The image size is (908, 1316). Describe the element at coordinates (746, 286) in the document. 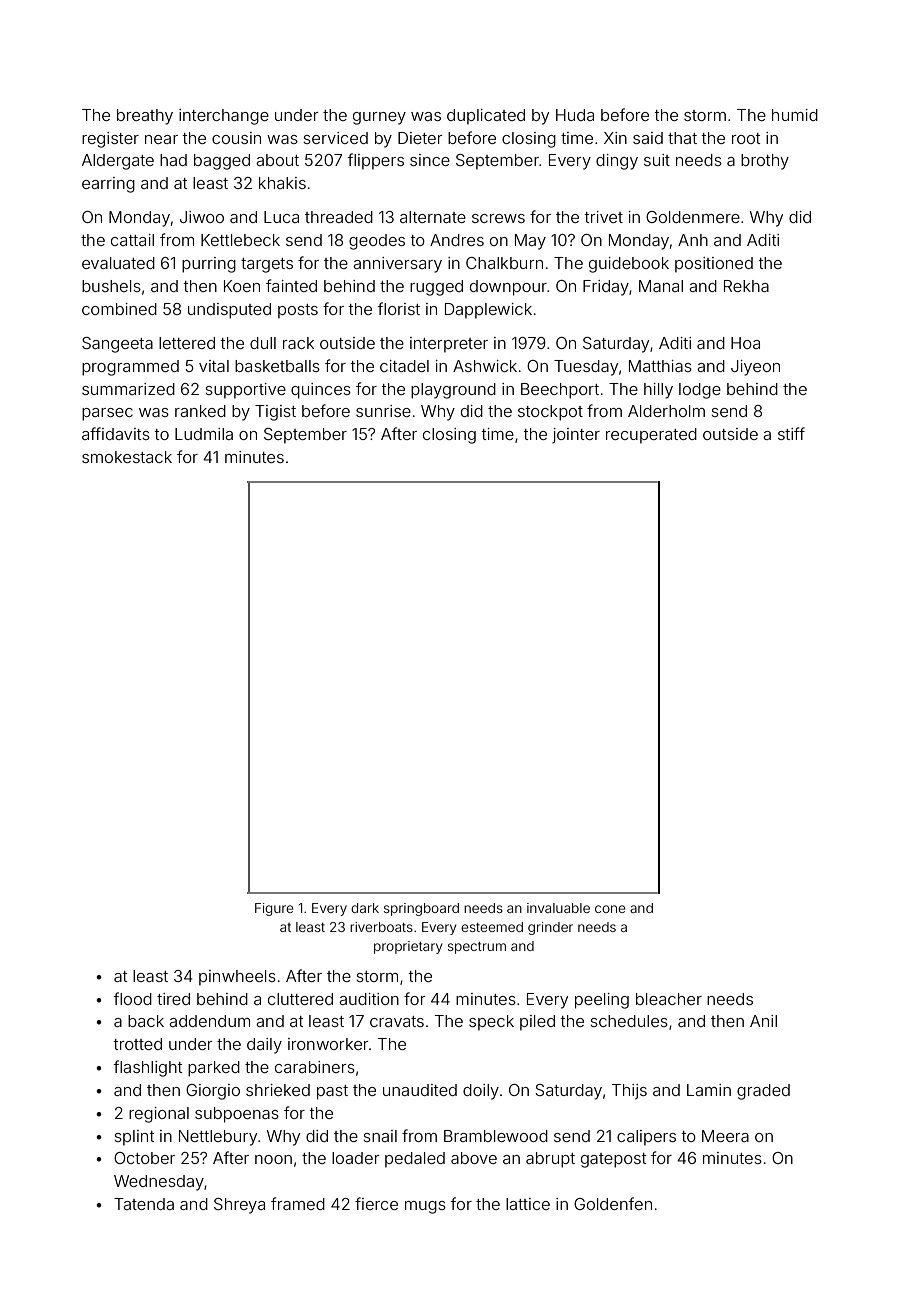

I see `Rekha` at that location.
